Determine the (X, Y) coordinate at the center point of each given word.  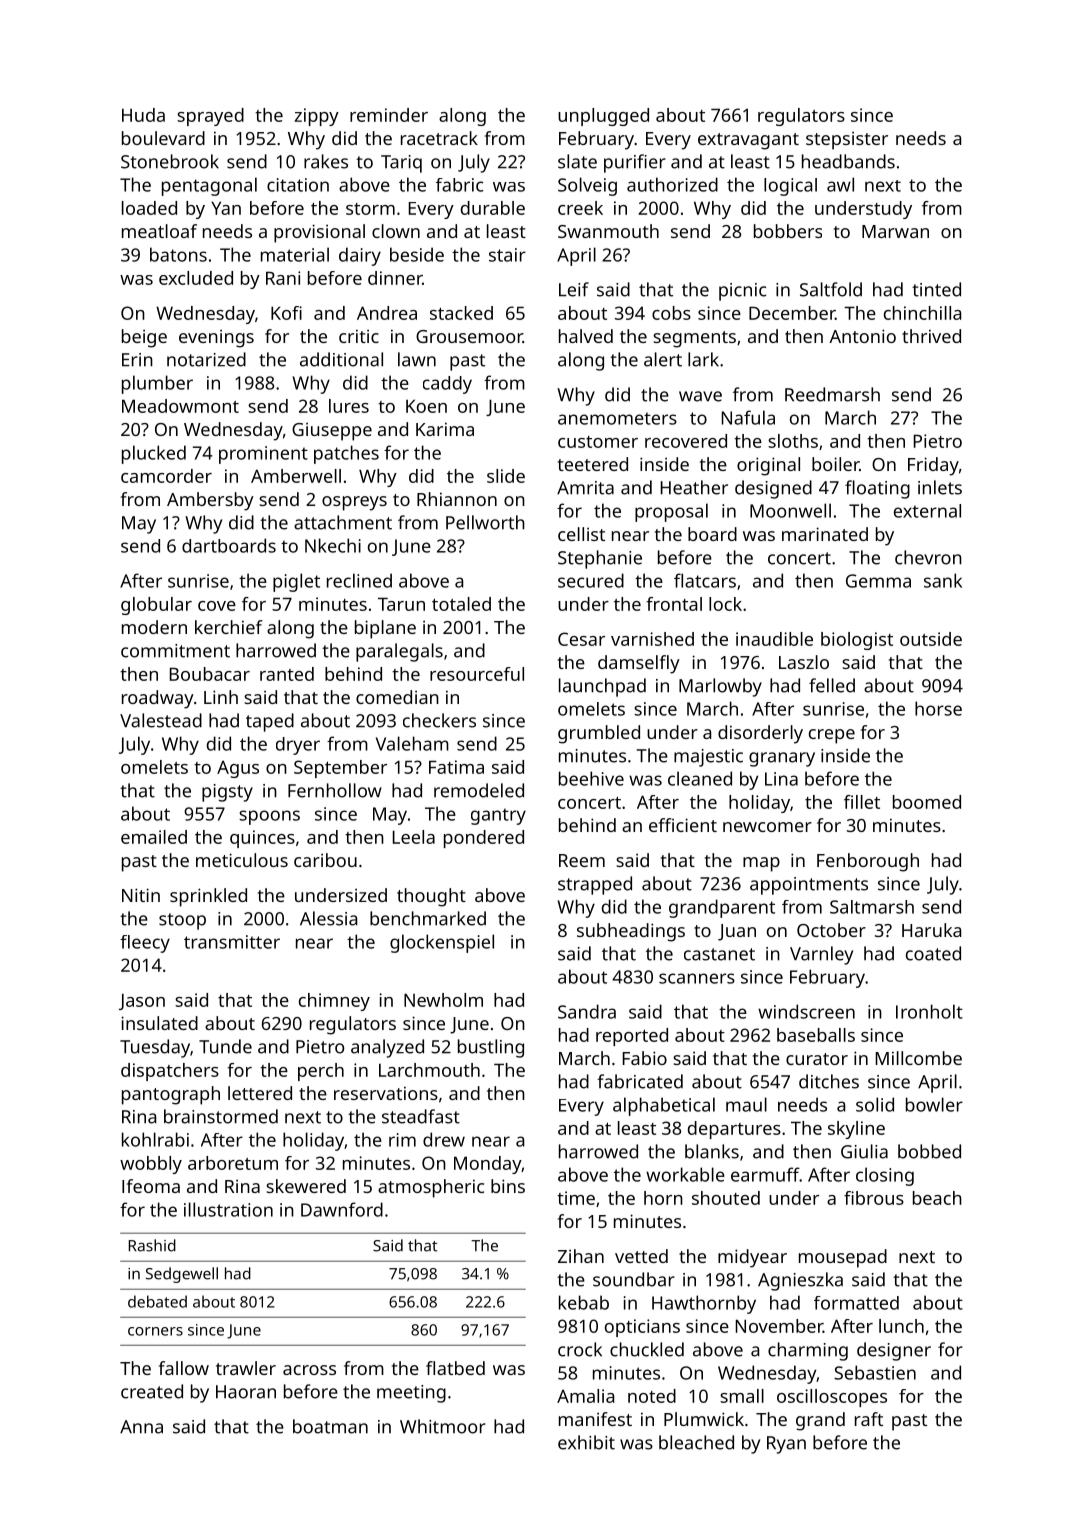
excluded (196, 278)
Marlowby (720, 687)
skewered (306, 1186)
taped (270, 722)
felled (832, 685)
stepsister (847, 141)
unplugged (603, 117)
